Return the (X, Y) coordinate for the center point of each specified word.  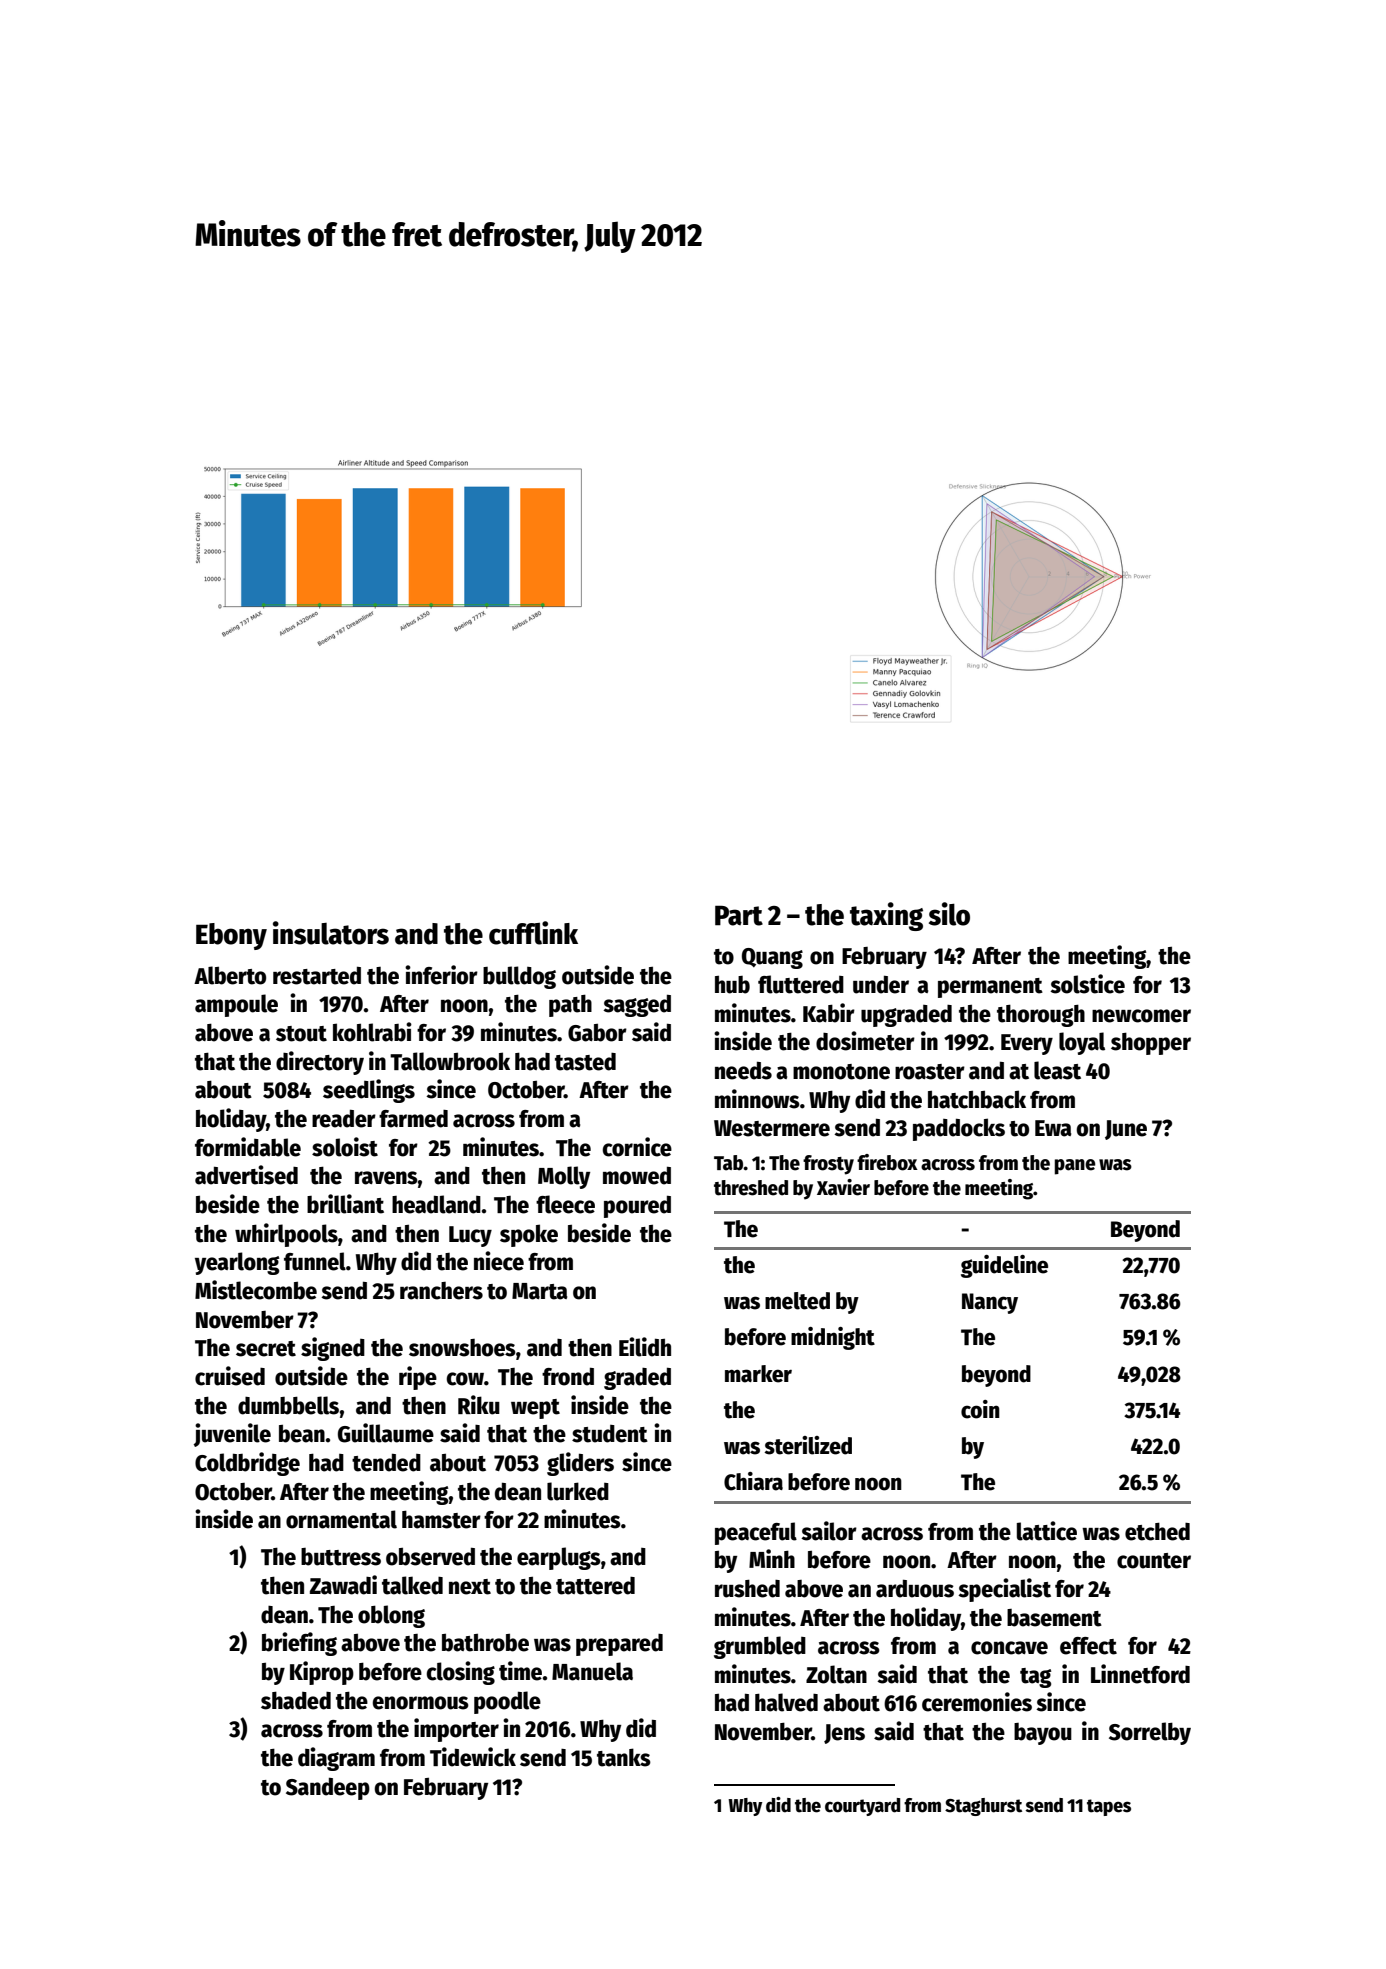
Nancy (990, 1303)
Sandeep (328, 1789)
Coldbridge (247, 1464)
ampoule (236, 1005)
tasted (585, 1062)
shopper (1151, 1043)
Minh (772, 1558)
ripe (418, 1378)
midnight (833, 1338)
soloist (345, 1147)
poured (637, 1207)
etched (1157, 1531)
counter (1154, 1561)
